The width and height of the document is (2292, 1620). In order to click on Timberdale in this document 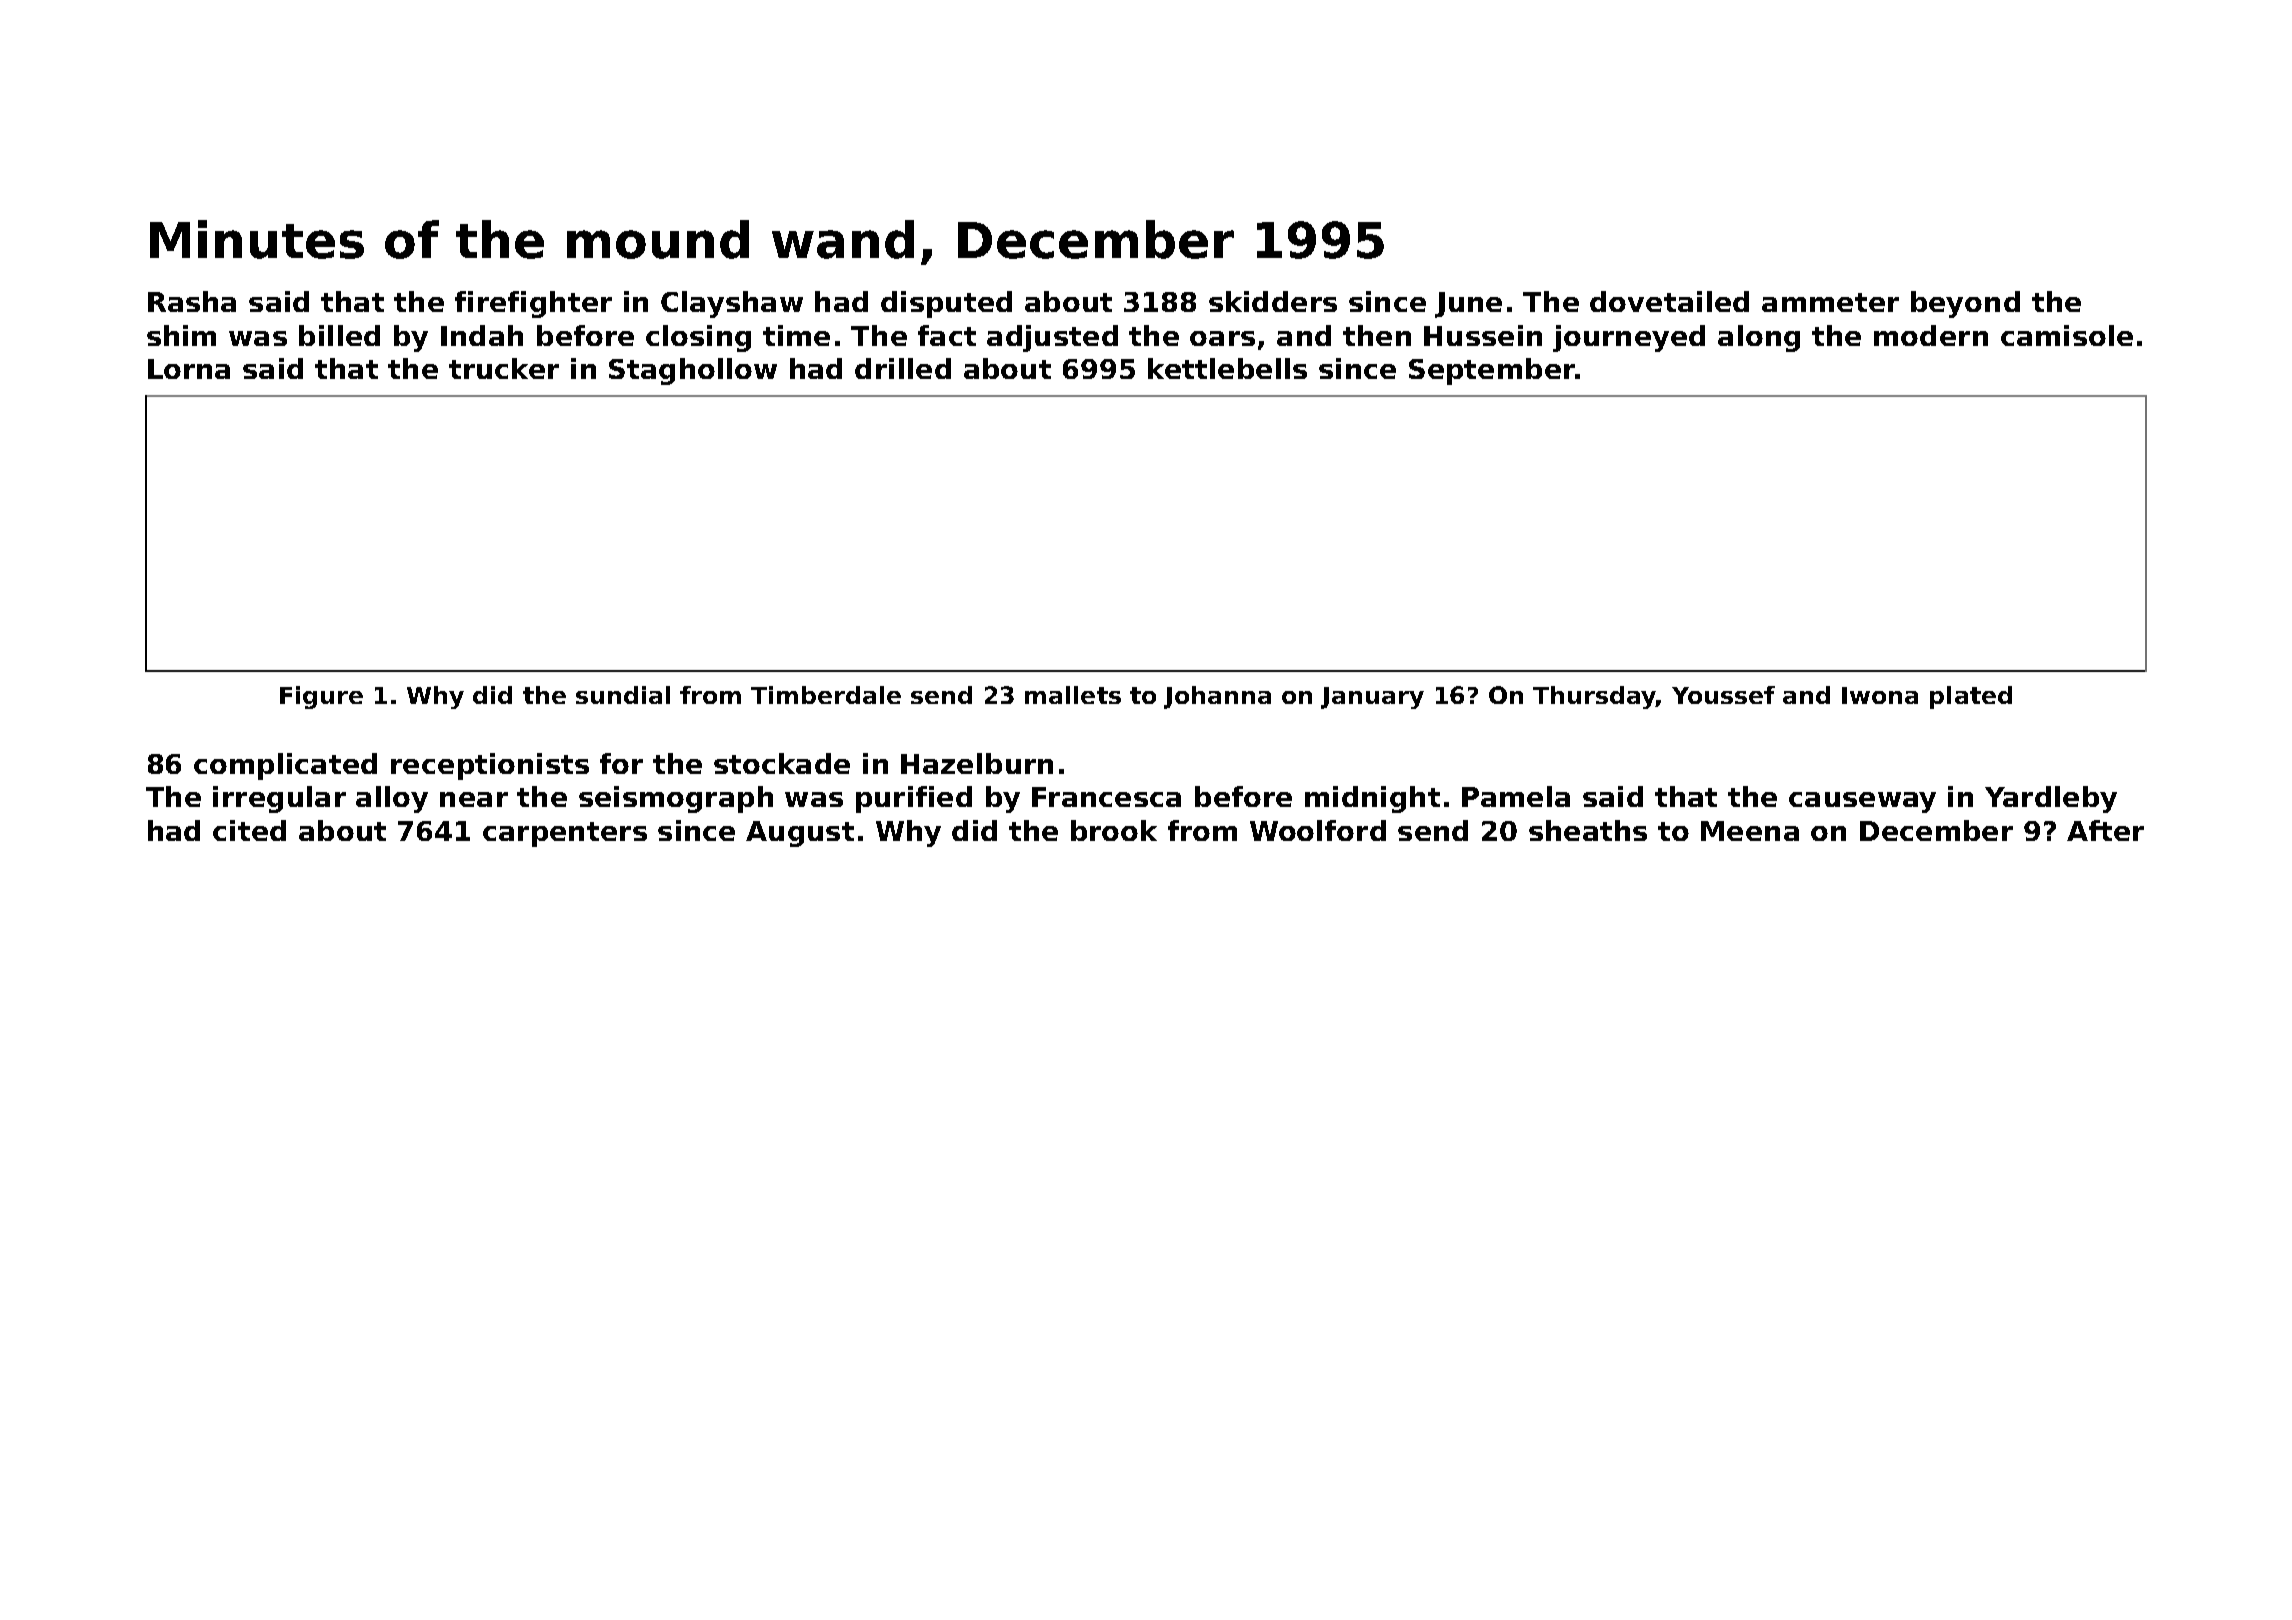, I will do `click(826, 695)`.
